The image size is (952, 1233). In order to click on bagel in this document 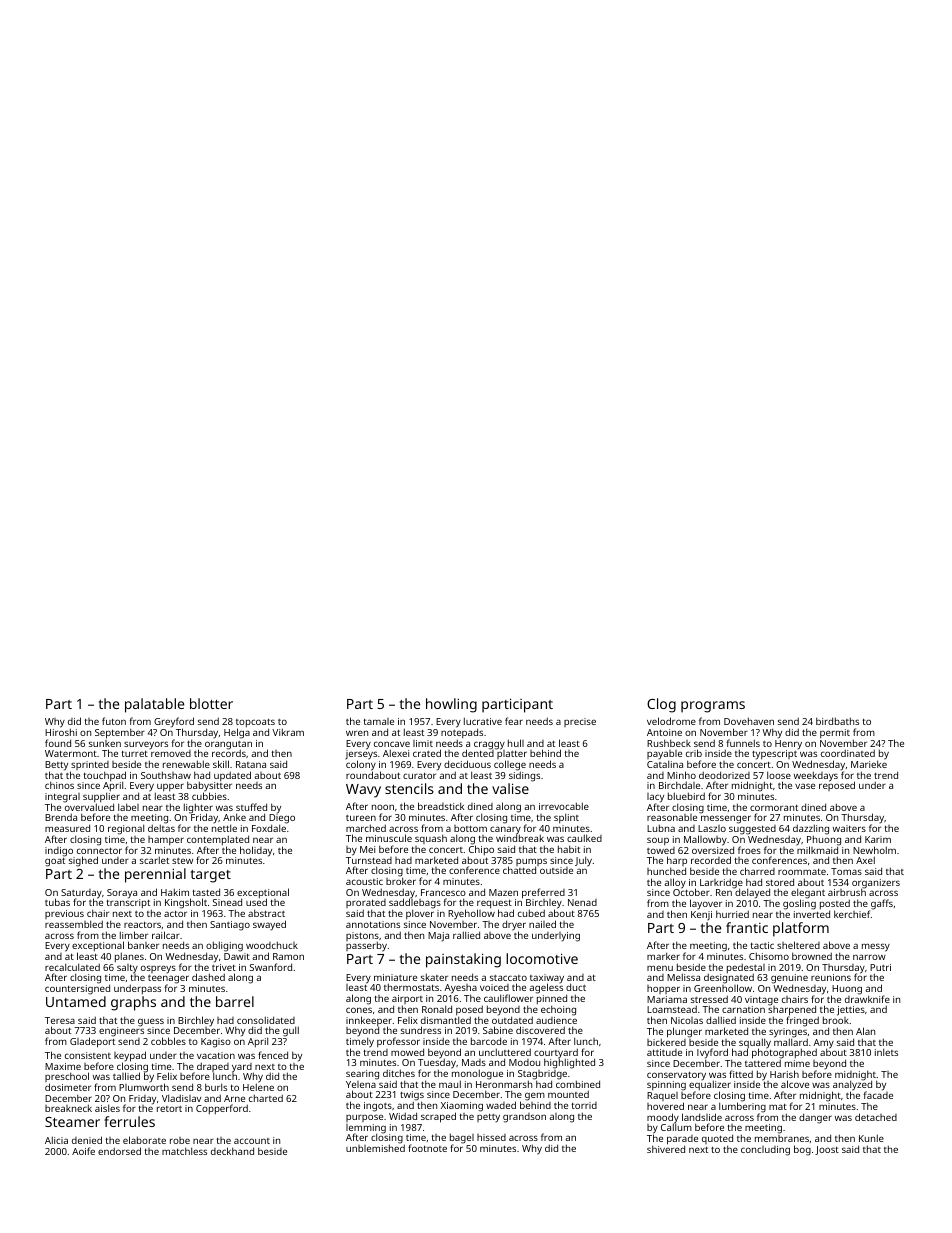, I will do `click(462, 1139)`.
